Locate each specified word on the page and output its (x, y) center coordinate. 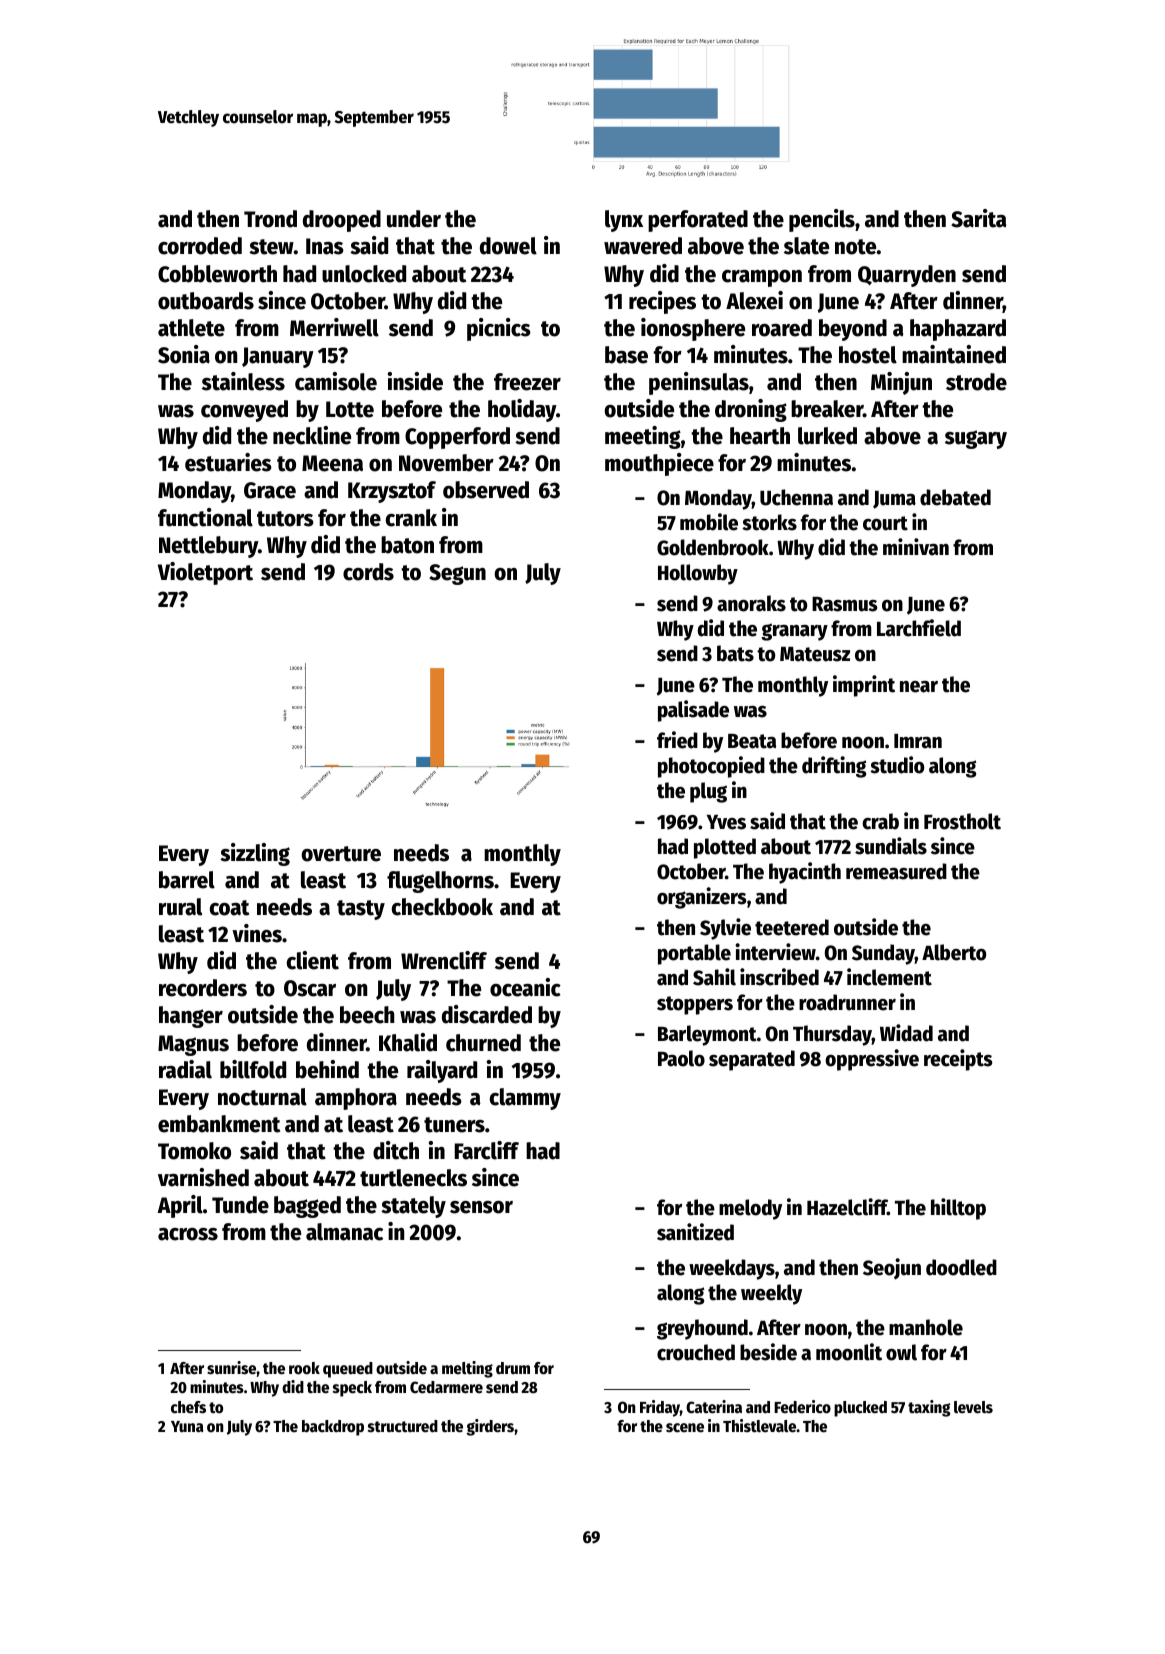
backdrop (333, 1428)
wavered (643, 246)
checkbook (442, 907)
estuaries (228, 462)
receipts (958, 1060)
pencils (822, 220)
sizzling (255, 854)
